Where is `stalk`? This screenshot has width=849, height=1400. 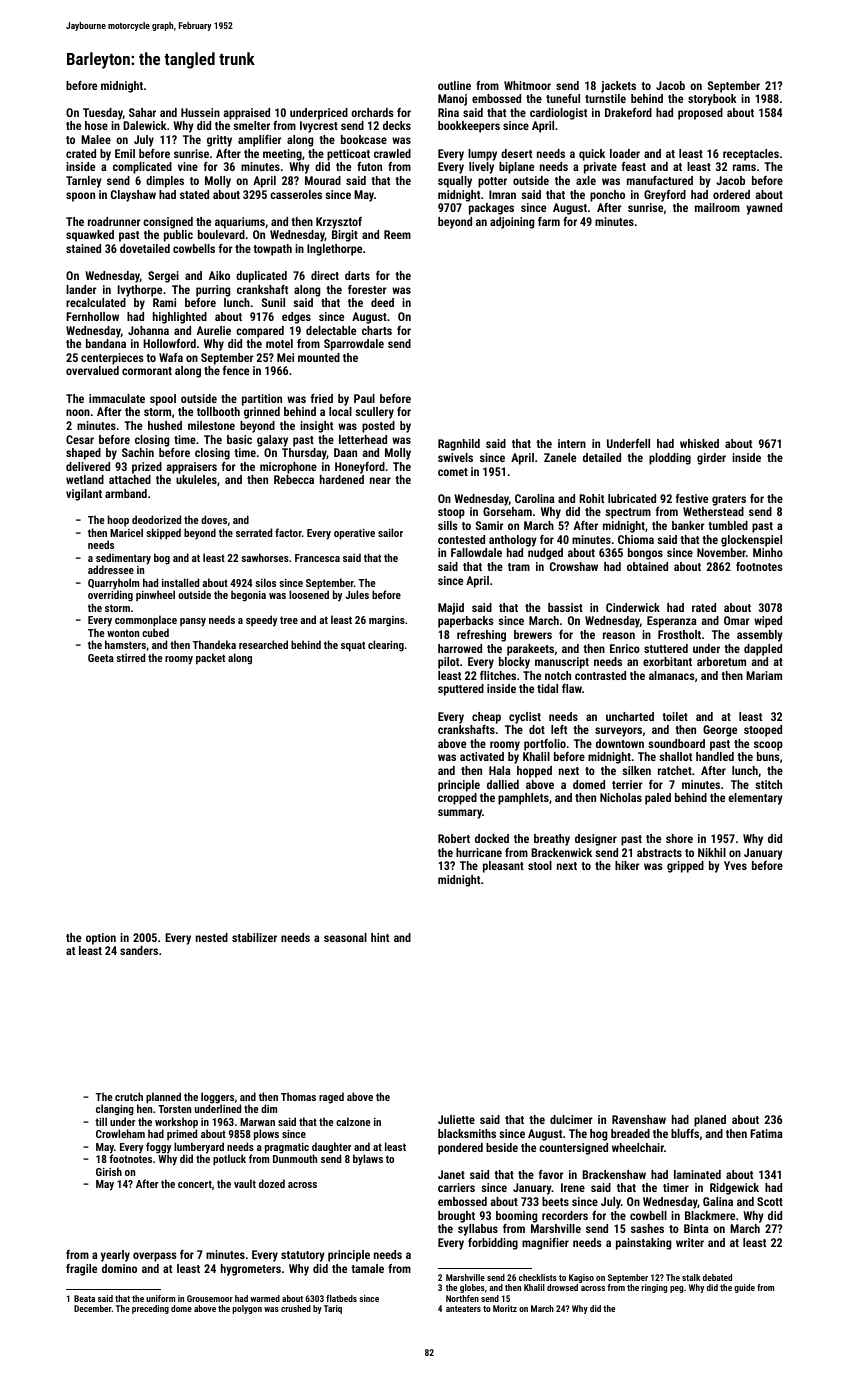 stalk is located at coordinates (691, 1277).
